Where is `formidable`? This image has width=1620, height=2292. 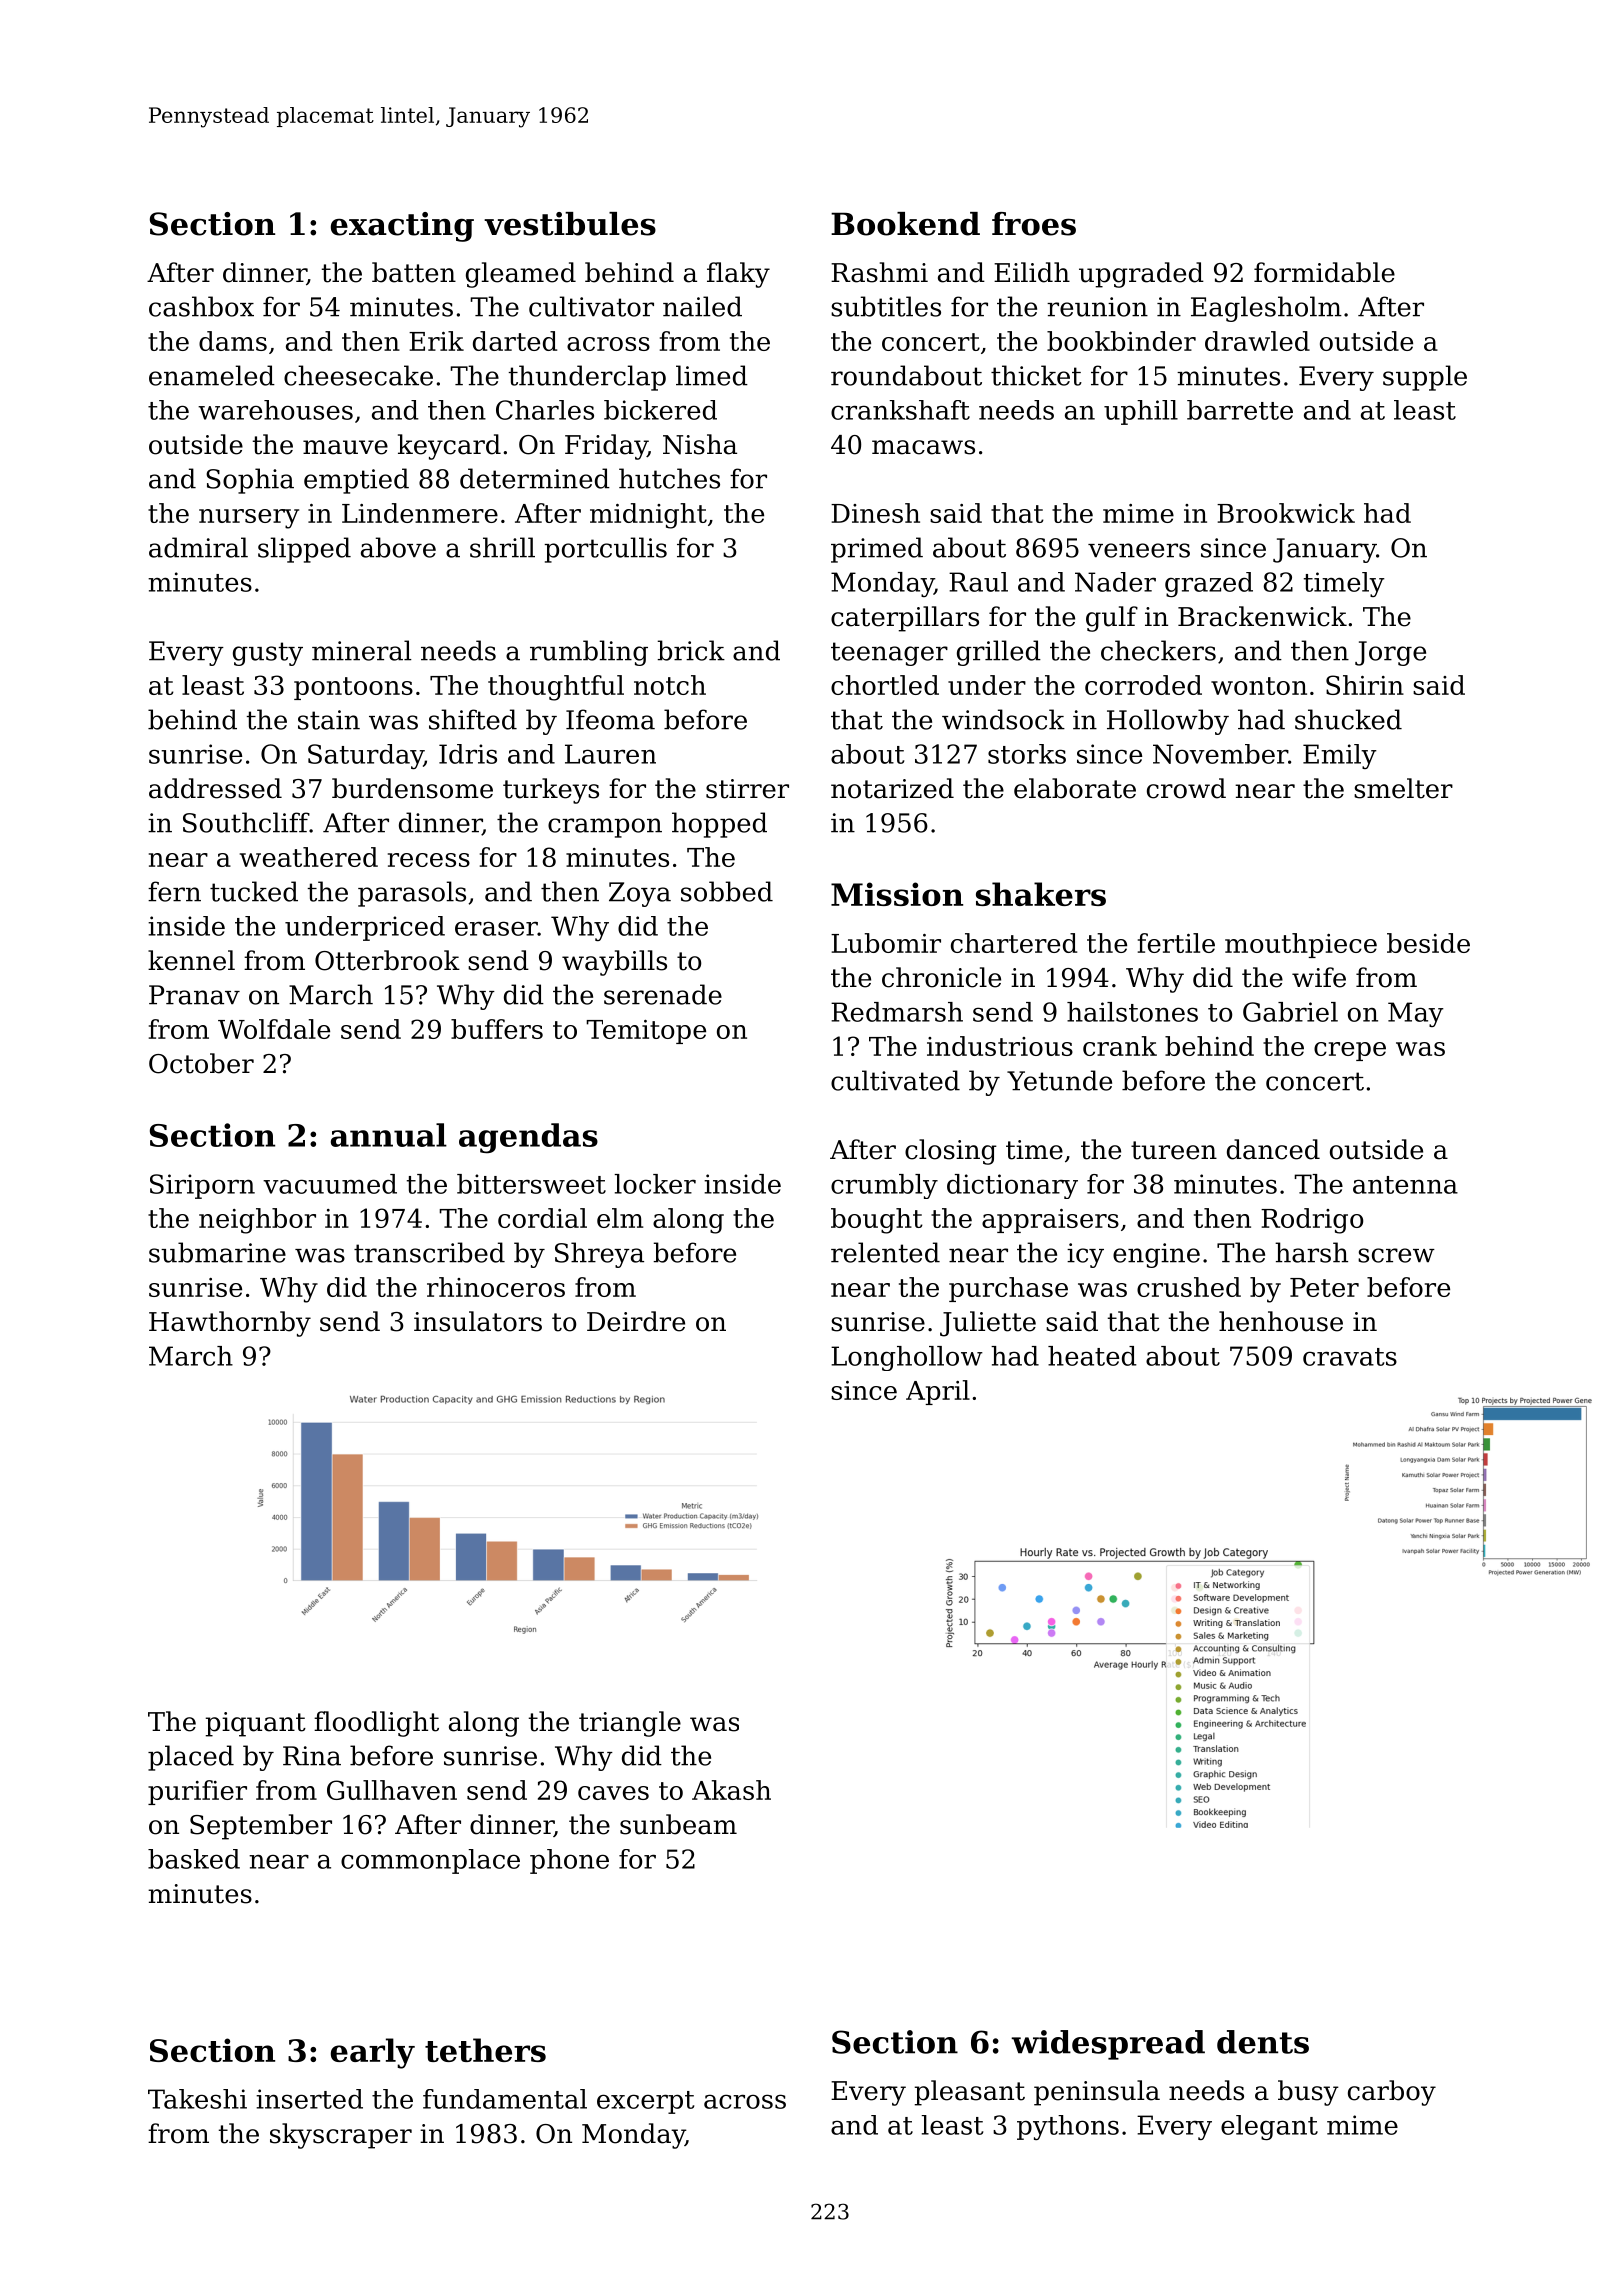
formidable is located at coordinates (1324, 272).
